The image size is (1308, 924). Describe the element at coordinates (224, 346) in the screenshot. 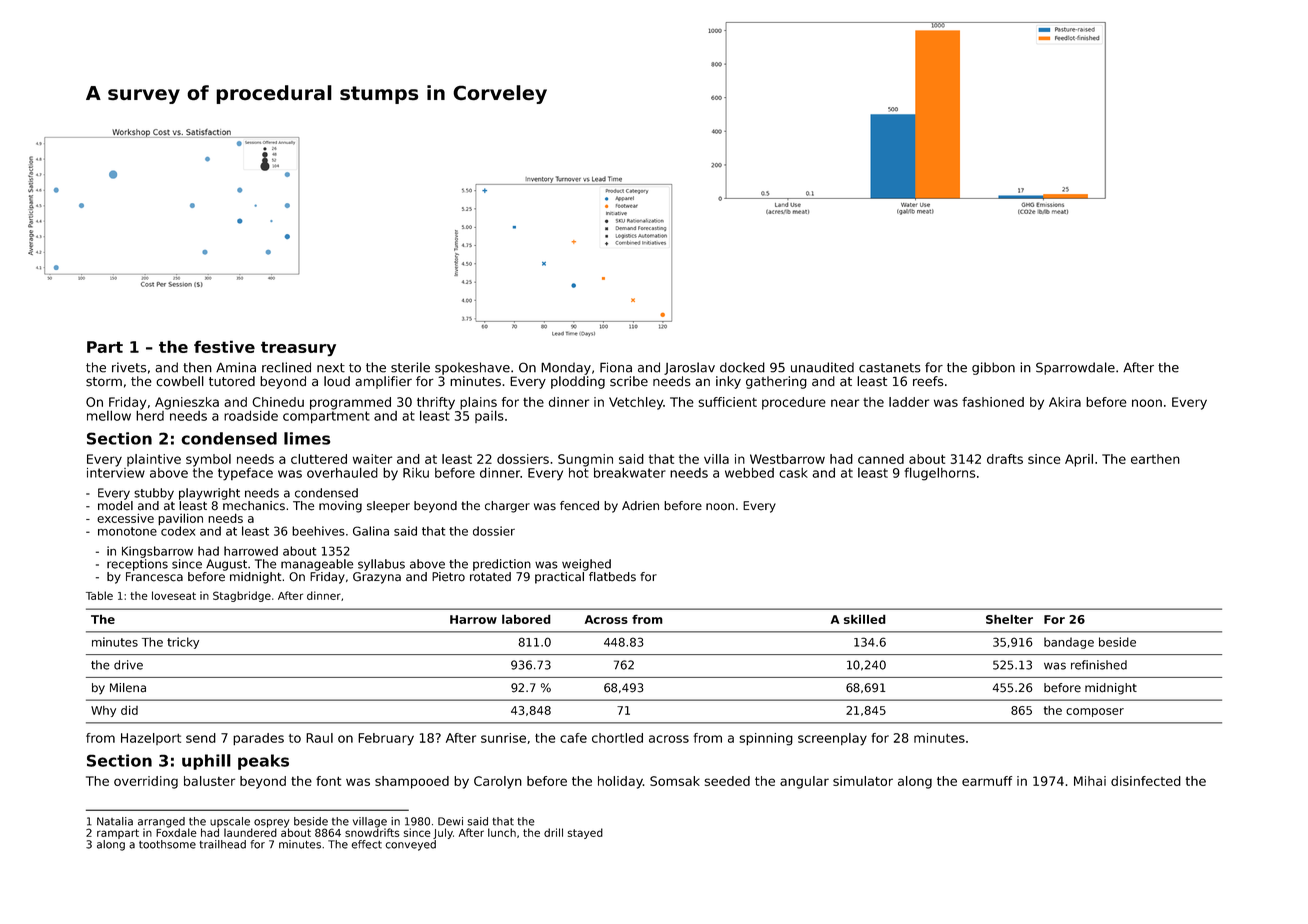

I see `festive` at that location.
